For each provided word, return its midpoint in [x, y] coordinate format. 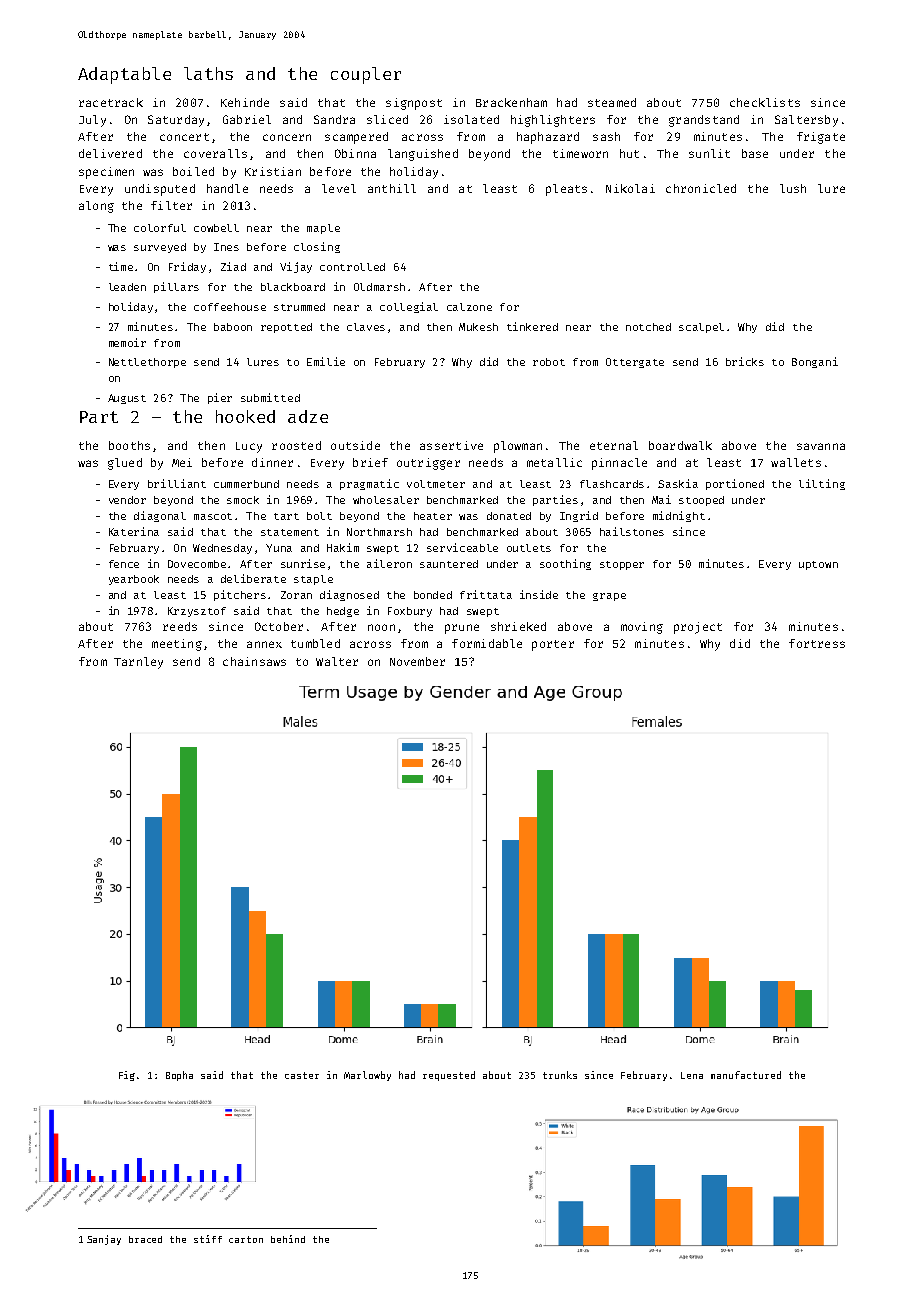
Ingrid [579, 516]
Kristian [273, 171]
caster [302, 1075]
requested [449, 1076]
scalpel [701, 328]
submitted [270, 397]
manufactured [746, 1075]
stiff [208, 1239]
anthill [392, 188]
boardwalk [680, 445]
